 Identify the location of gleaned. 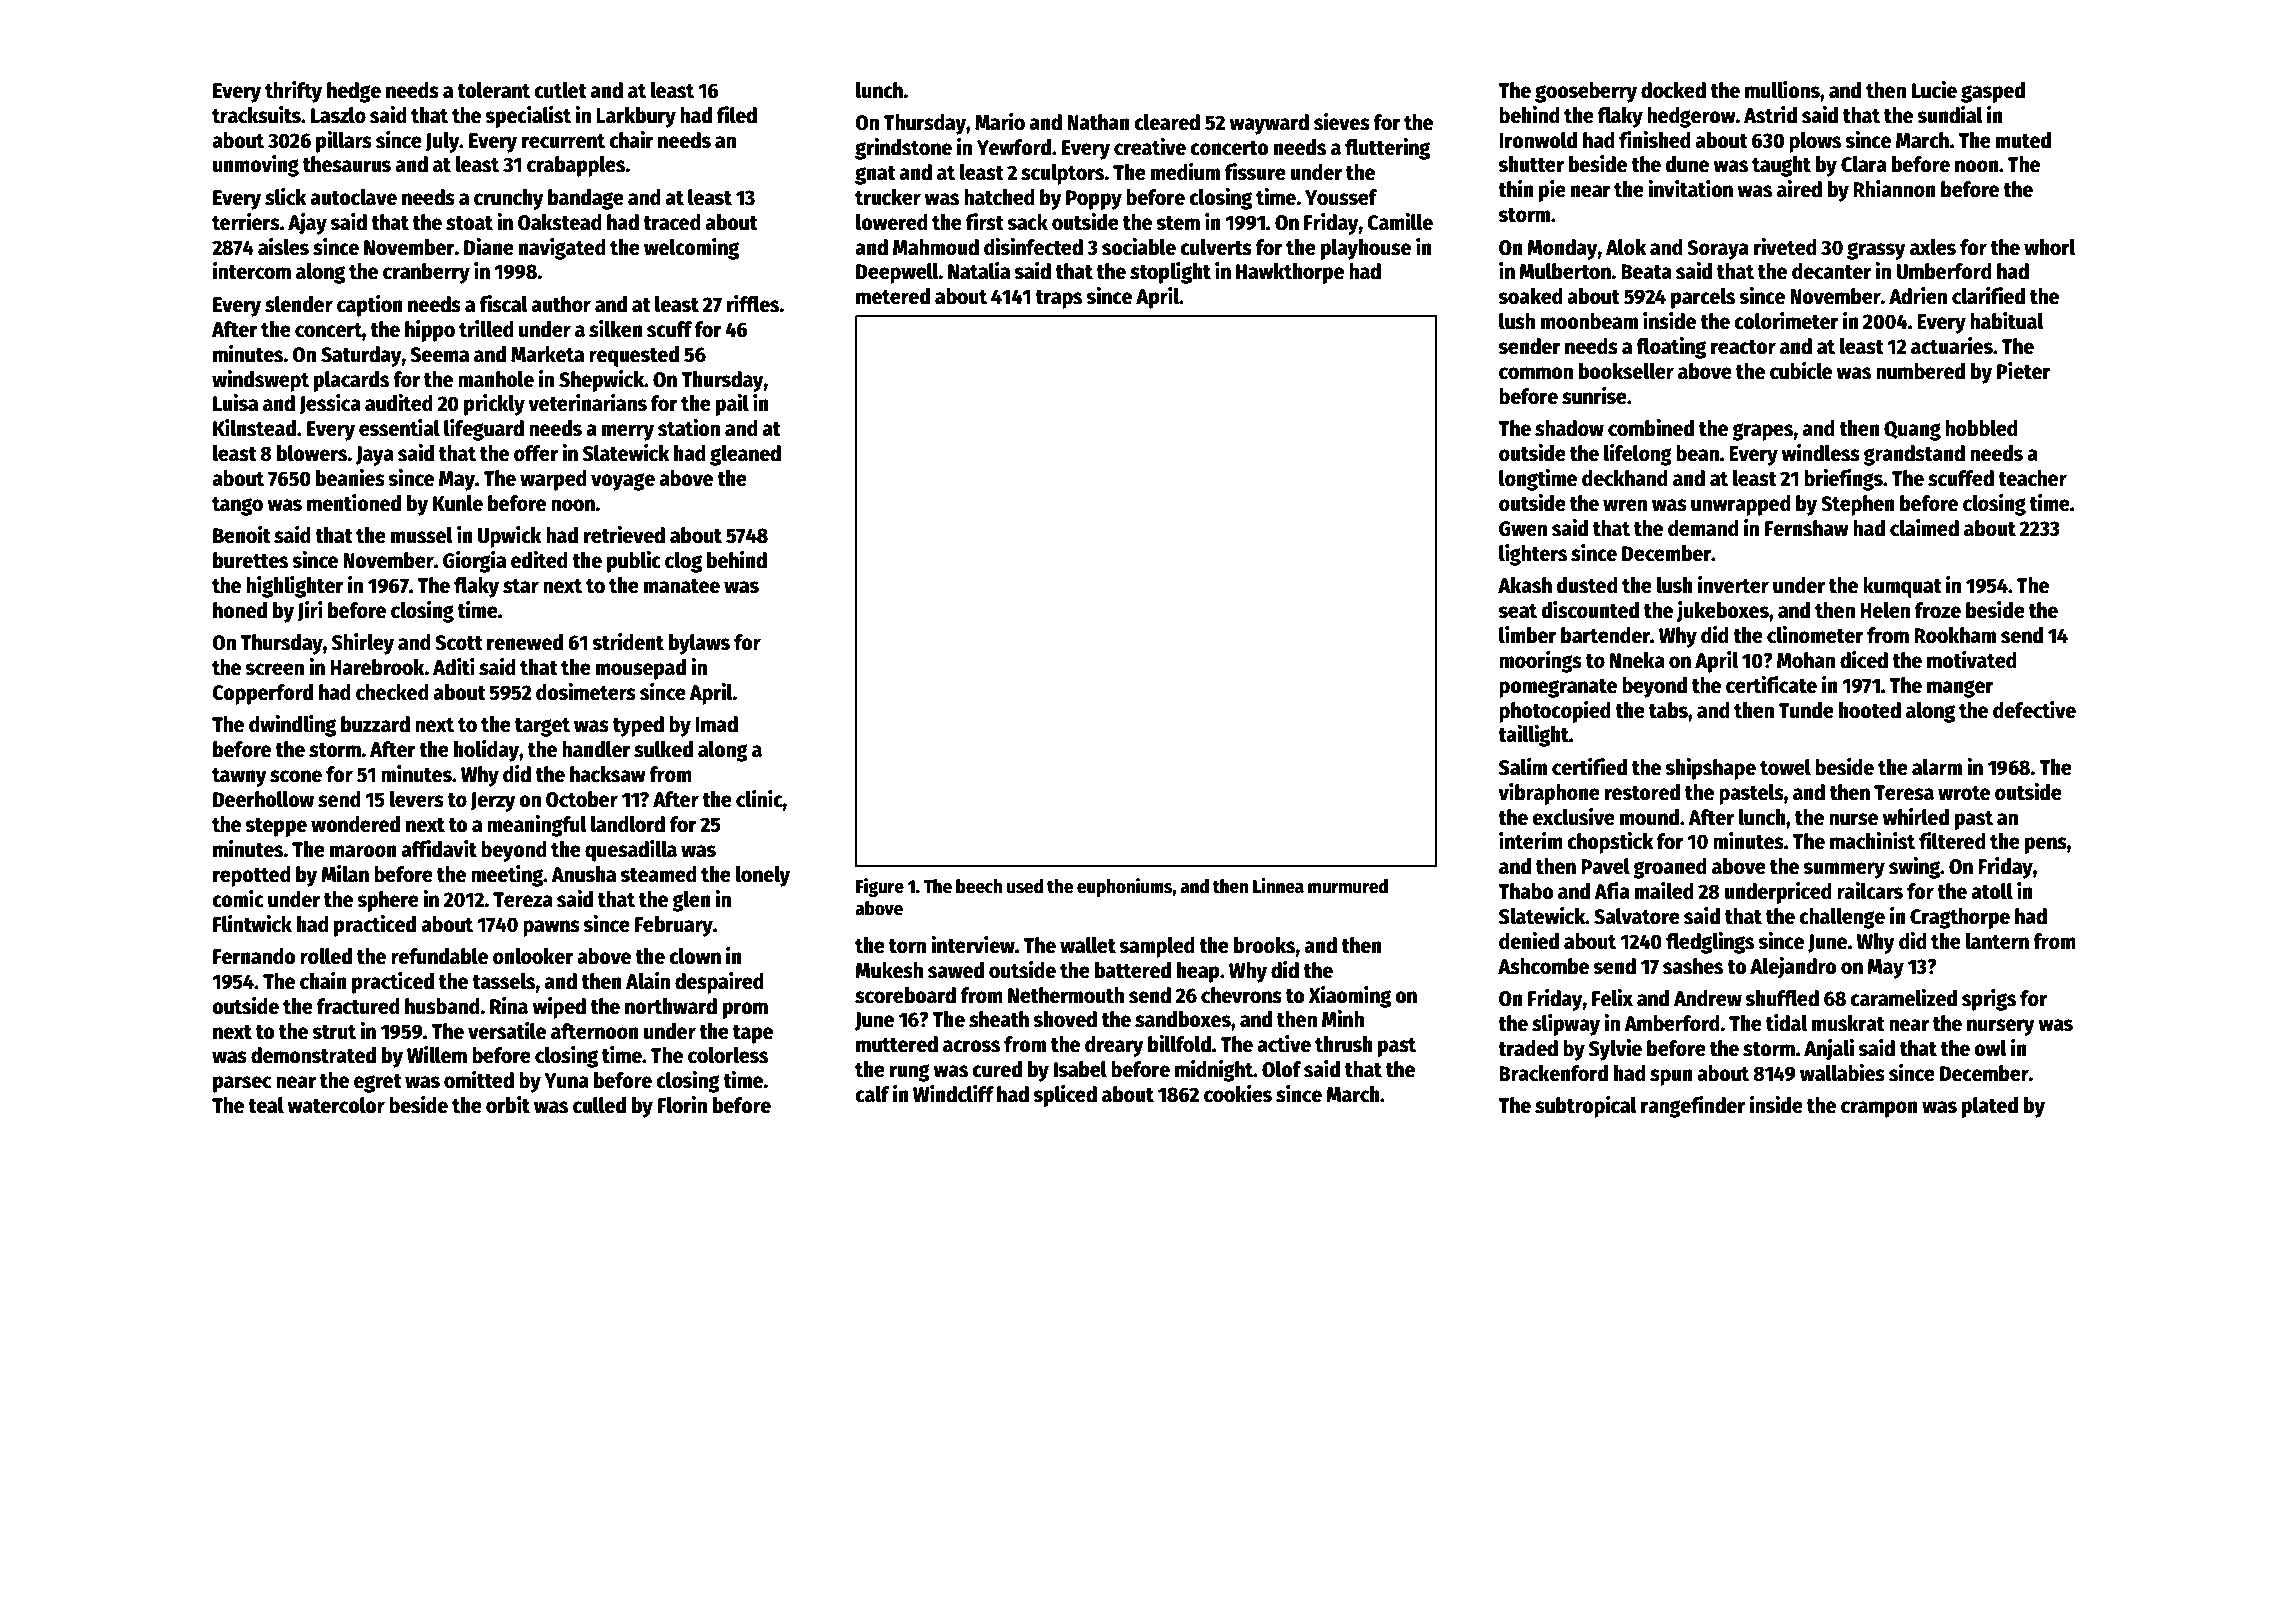
(745, 455).
